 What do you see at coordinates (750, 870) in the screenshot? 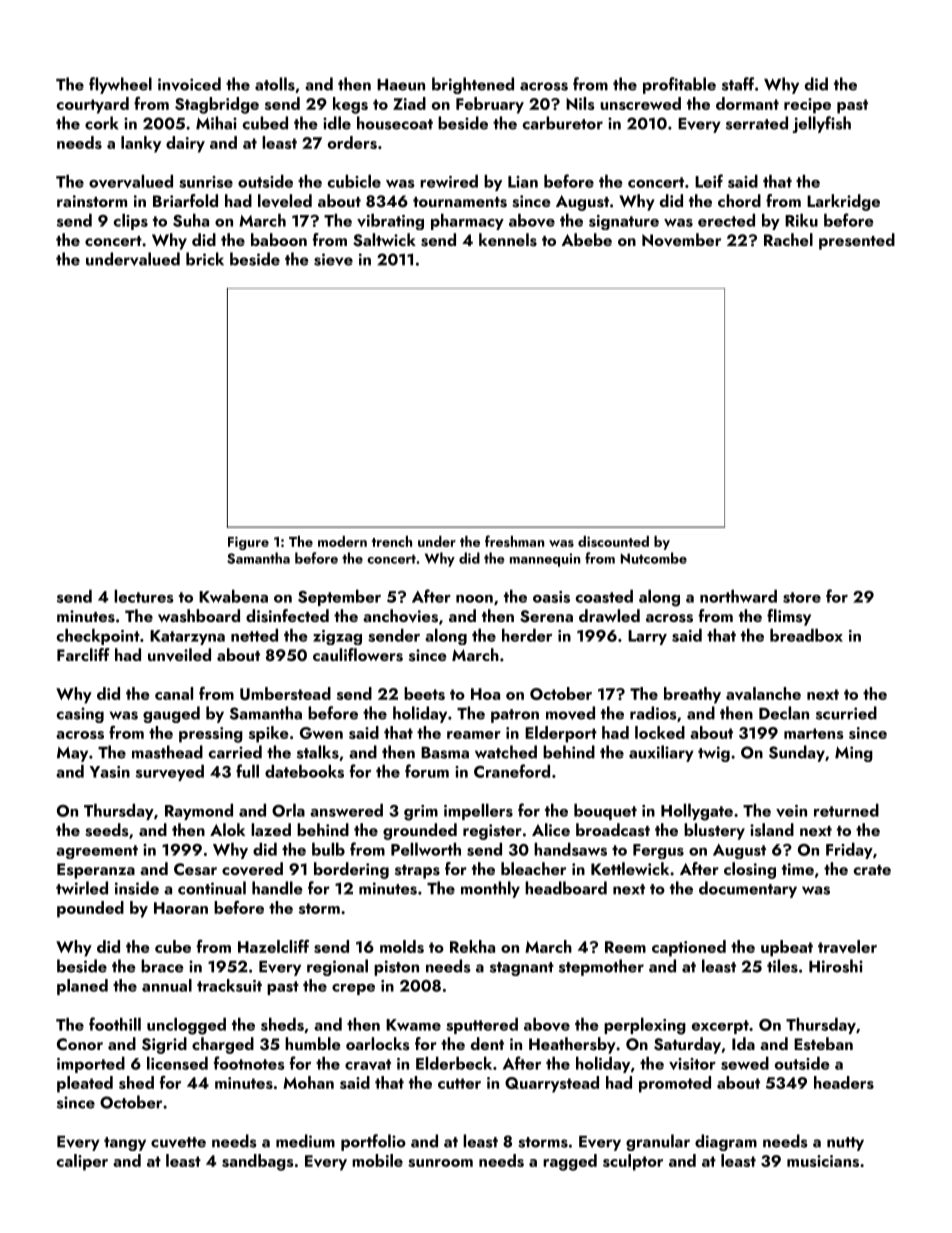
I see `closing` at bounding box center [750, 870].
